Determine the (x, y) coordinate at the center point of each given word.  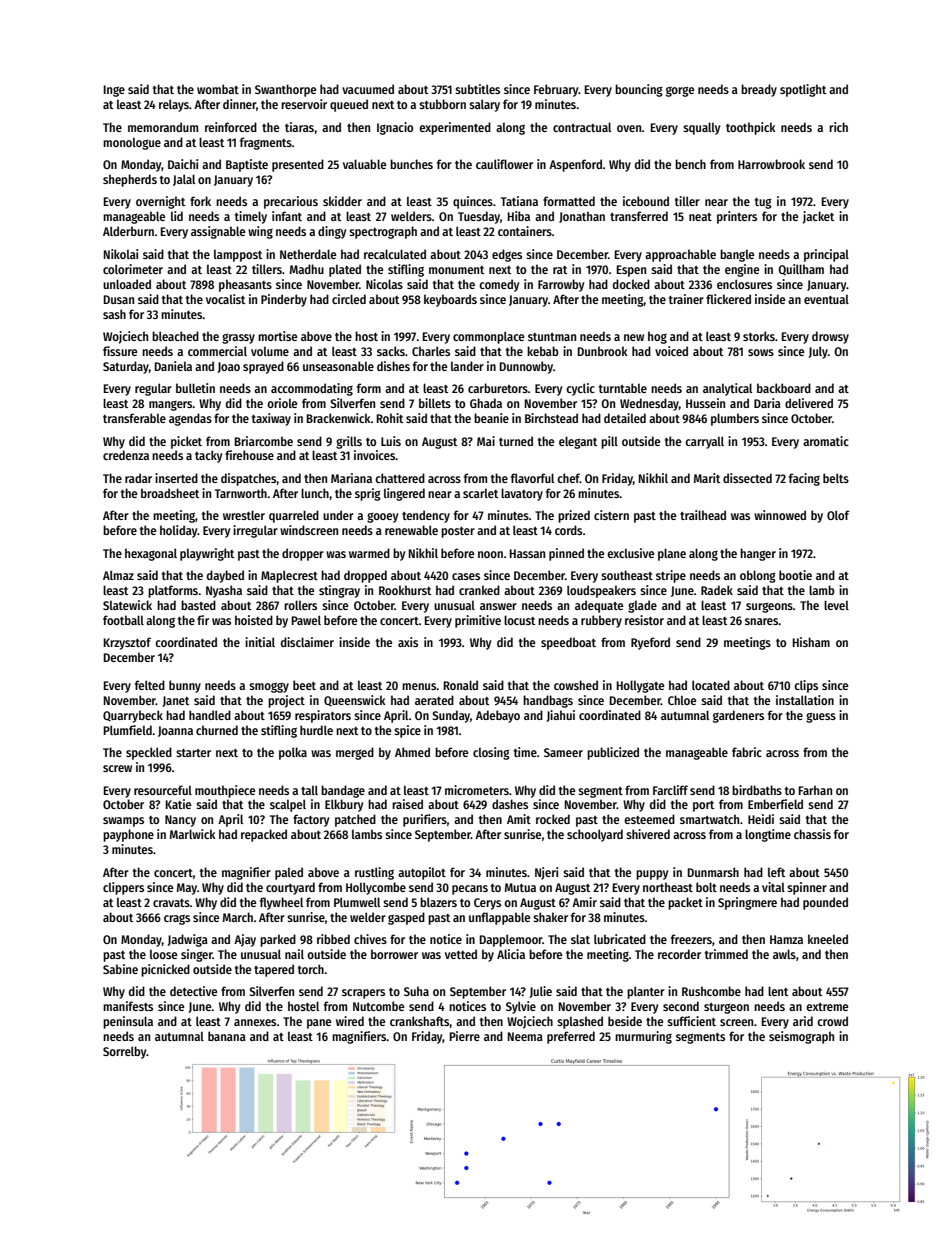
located (711, 685)
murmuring (643, 1037)
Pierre (465, 1036)
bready (759, 90)
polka (293, 753)
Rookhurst (405, 590)
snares (762, 621)
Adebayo (498, 716)
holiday (179, 531)
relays (174, 105)
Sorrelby (125, 1052)
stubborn (442, 104)
